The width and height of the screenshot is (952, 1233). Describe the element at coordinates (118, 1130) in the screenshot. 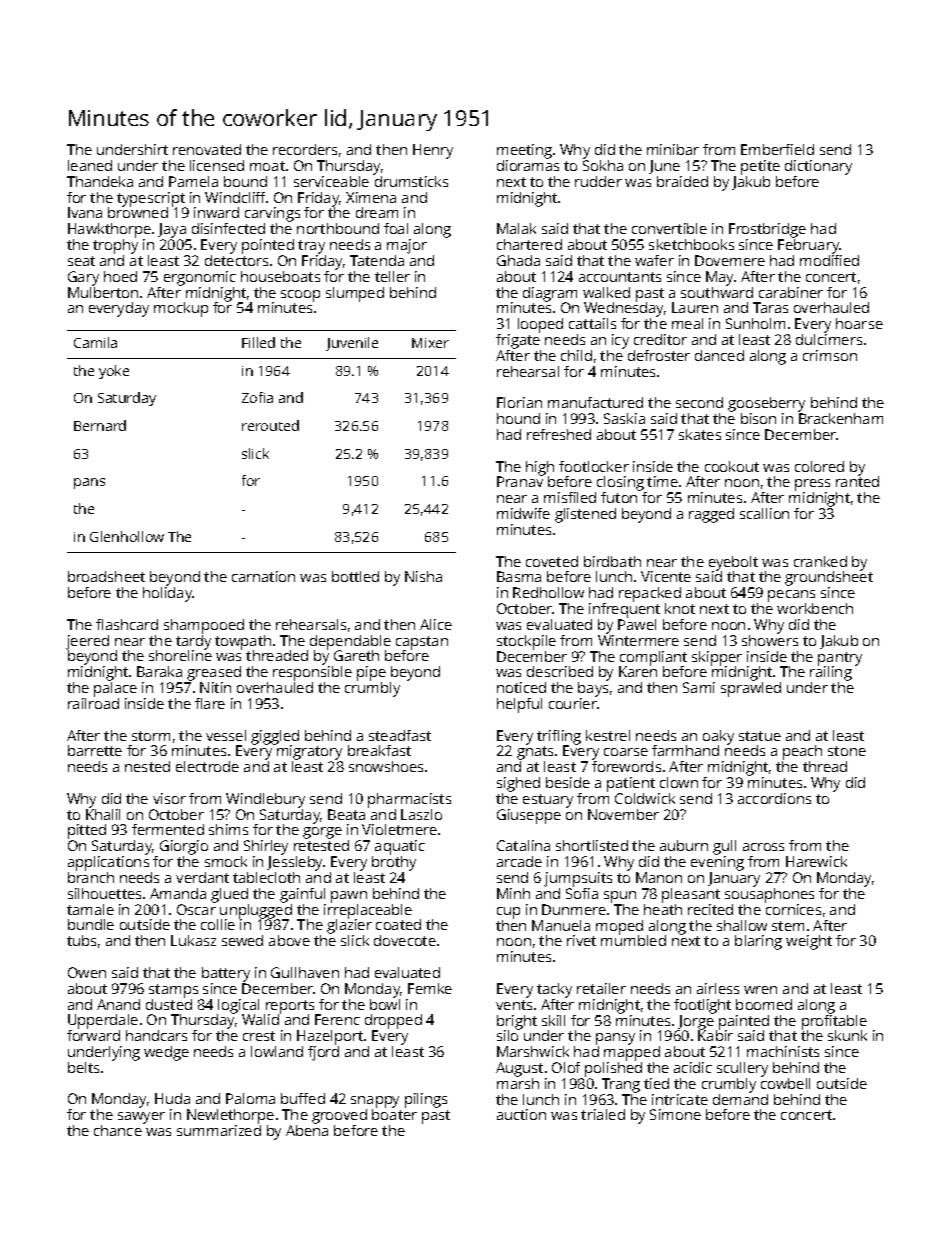

I see `chance` at that location.
